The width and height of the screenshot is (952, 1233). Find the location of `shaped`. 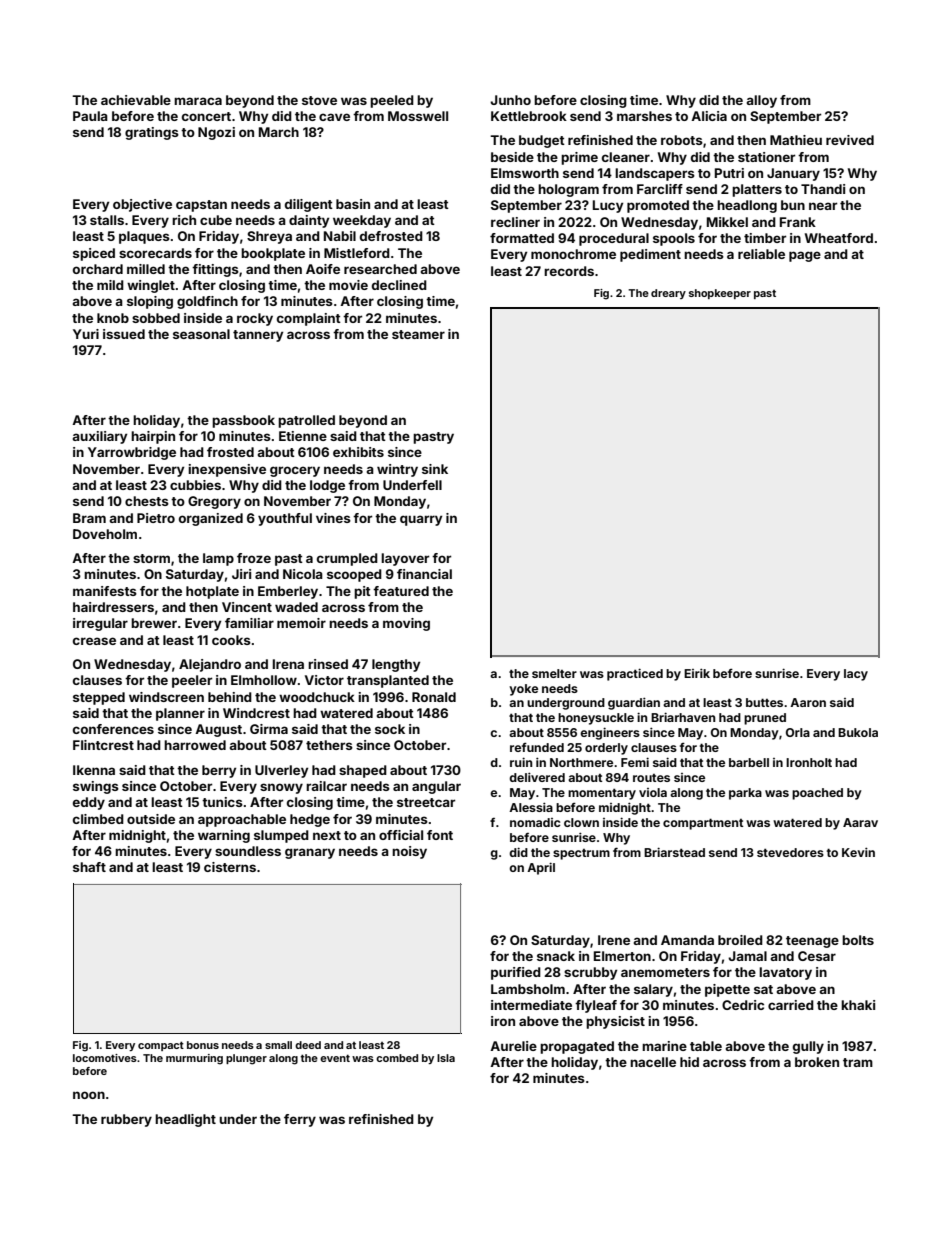

shaped is located at coordinates (363, 771).
